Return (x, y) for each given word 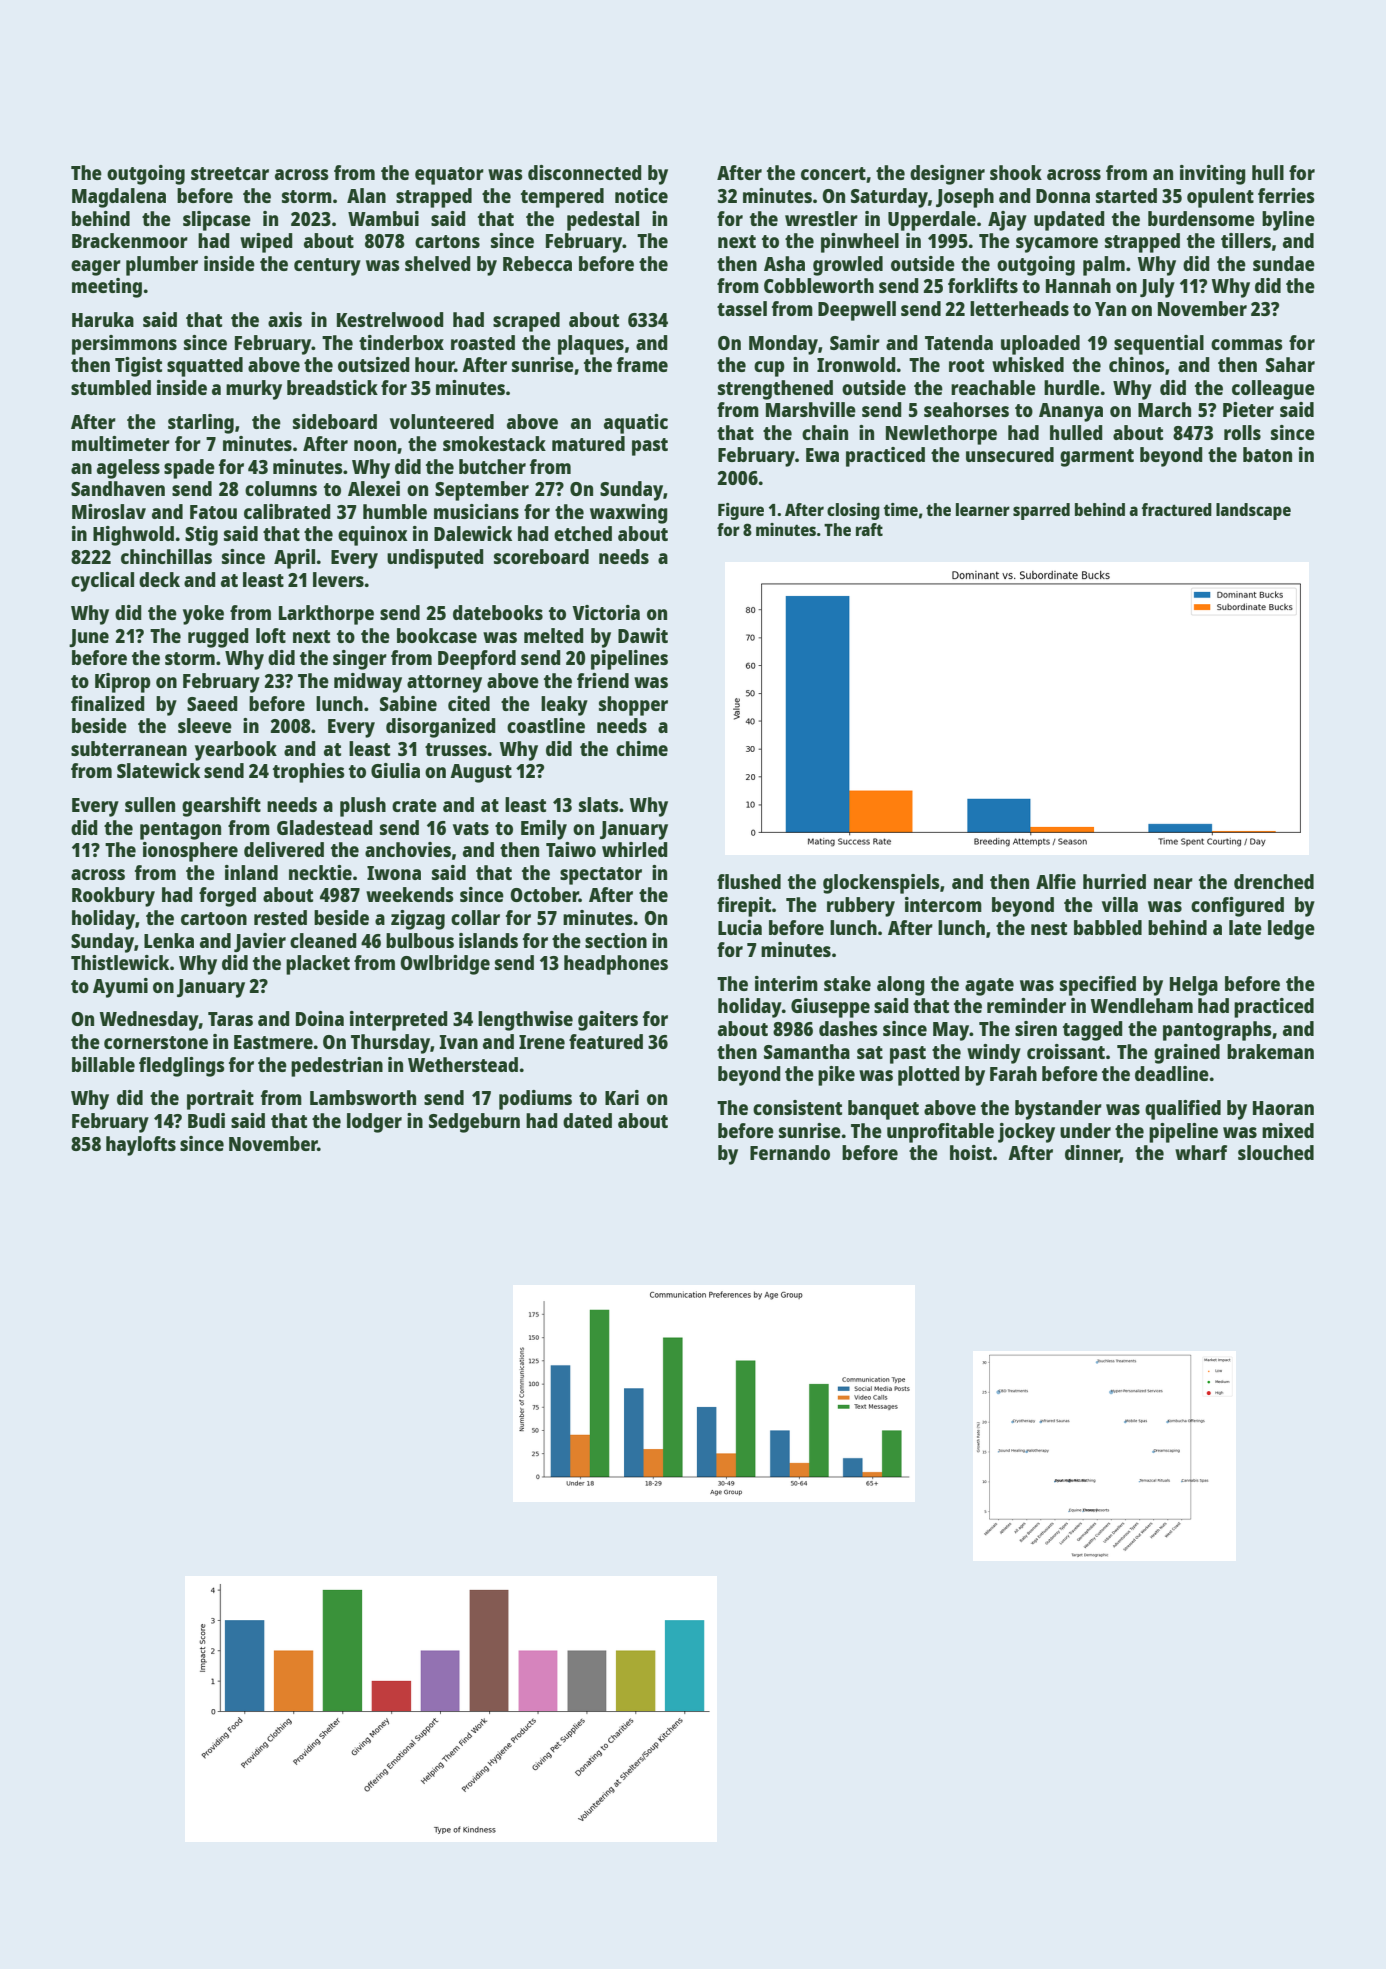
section (616, 940)
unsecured (1010, 454)
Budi (206, 1120)
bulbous (420, 940)
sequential (1159, 345)
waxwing (628, 514)
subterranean (129, 748)
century (327, 267)
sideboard (335, 421)
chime (642, 748)
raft (869, 529)
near (1173, 883)
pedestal (603, 221)
